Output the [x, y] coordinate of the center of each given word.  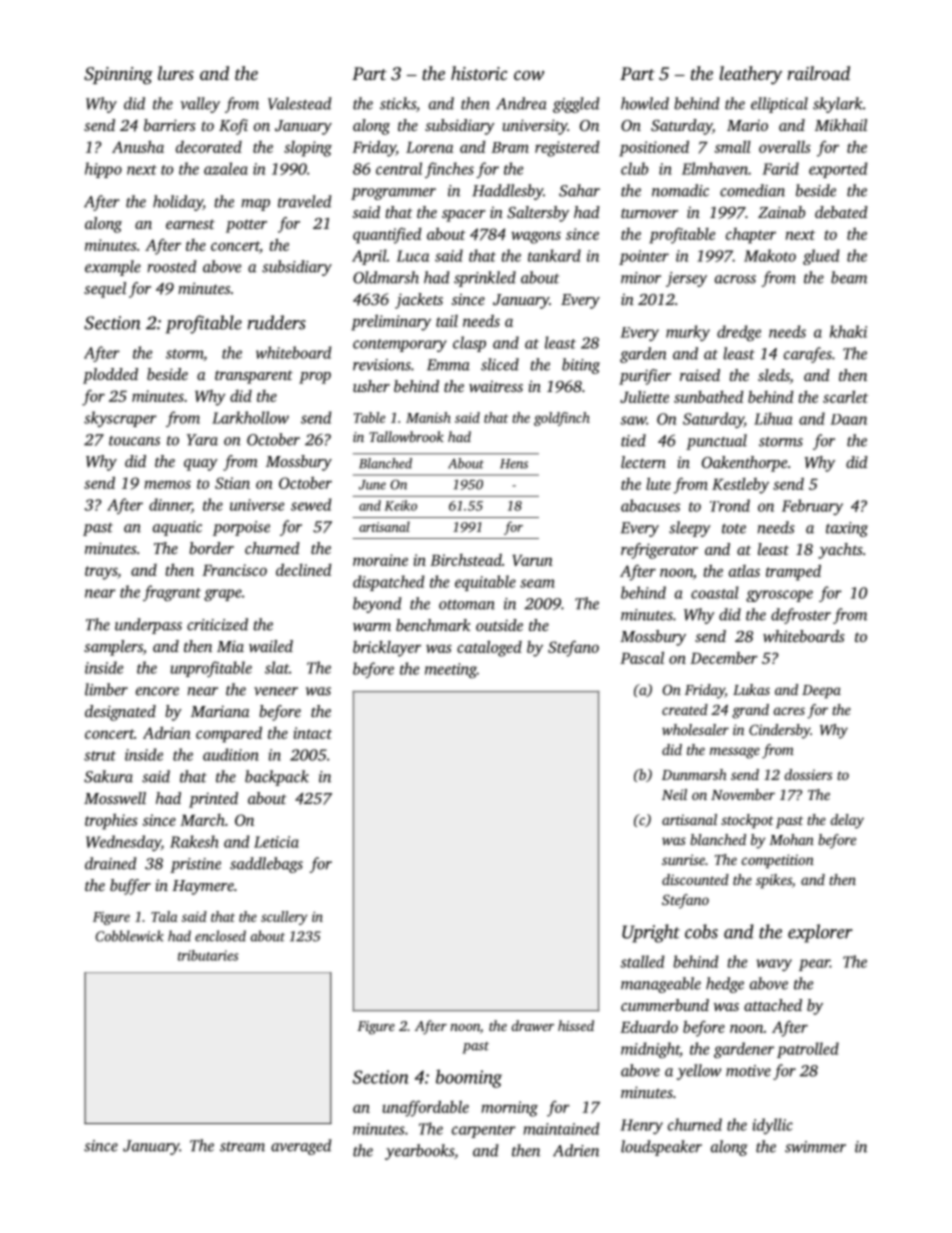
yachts [840, 551]
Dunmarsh [694, 774]
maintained [561, 1128]
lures [176, 73]
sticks [398, 103]
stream [242, 1147]
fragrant [172, 593]
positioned [654, 148]
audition [231, 754]
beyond [377, 605]
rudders [277, 322]
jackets [419, 301]
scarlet [845, 396]
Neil [674, 794]
